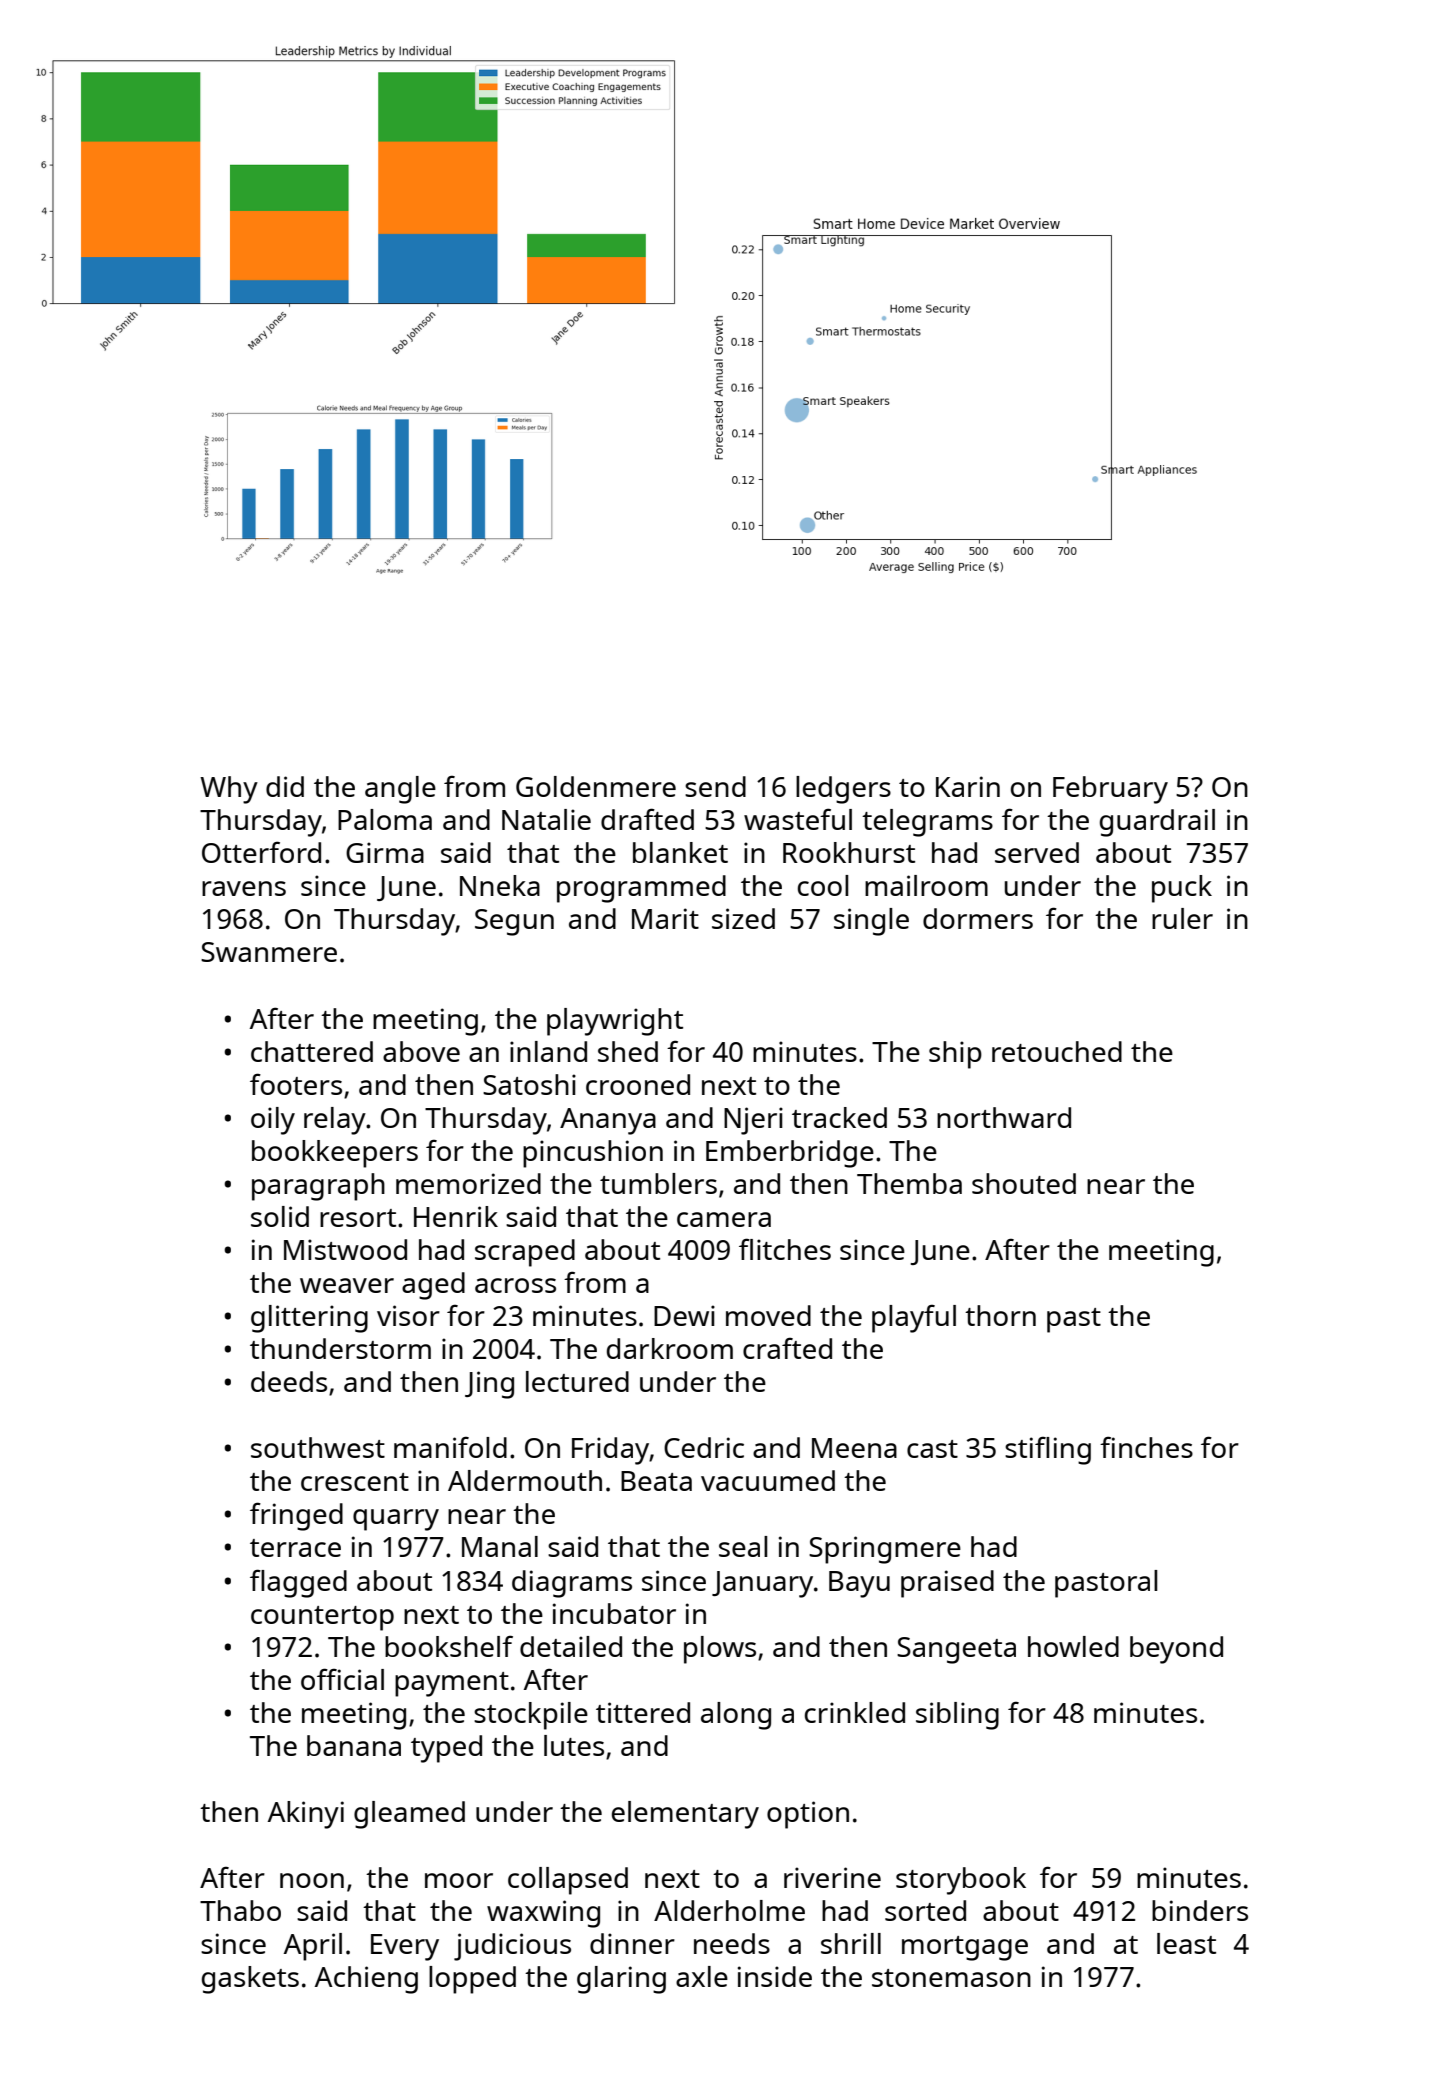  Describe the element at coordinates (647, 819) in the image. I see `drafted` at that location.
